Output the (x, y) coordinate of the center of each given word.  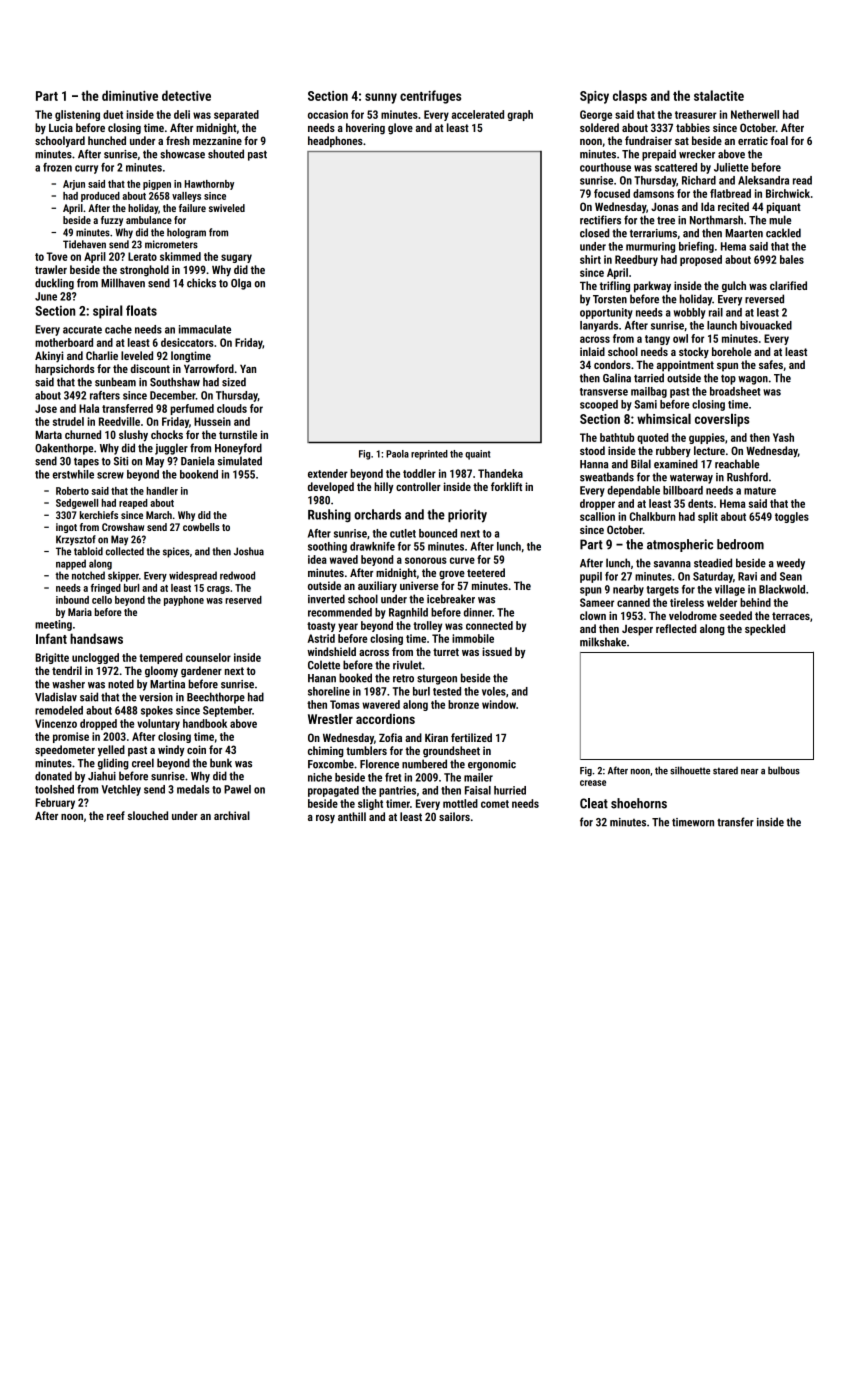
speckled (765, 630)
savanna (672, 564)
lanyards (599, 326)
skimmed (180, 256)
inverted (326, 599)
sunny (381, 98)
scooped (599, 405)
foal (779, 140)
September (227, 711)
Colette (324, 665)
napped (71, 564)
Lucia (61, 127)
